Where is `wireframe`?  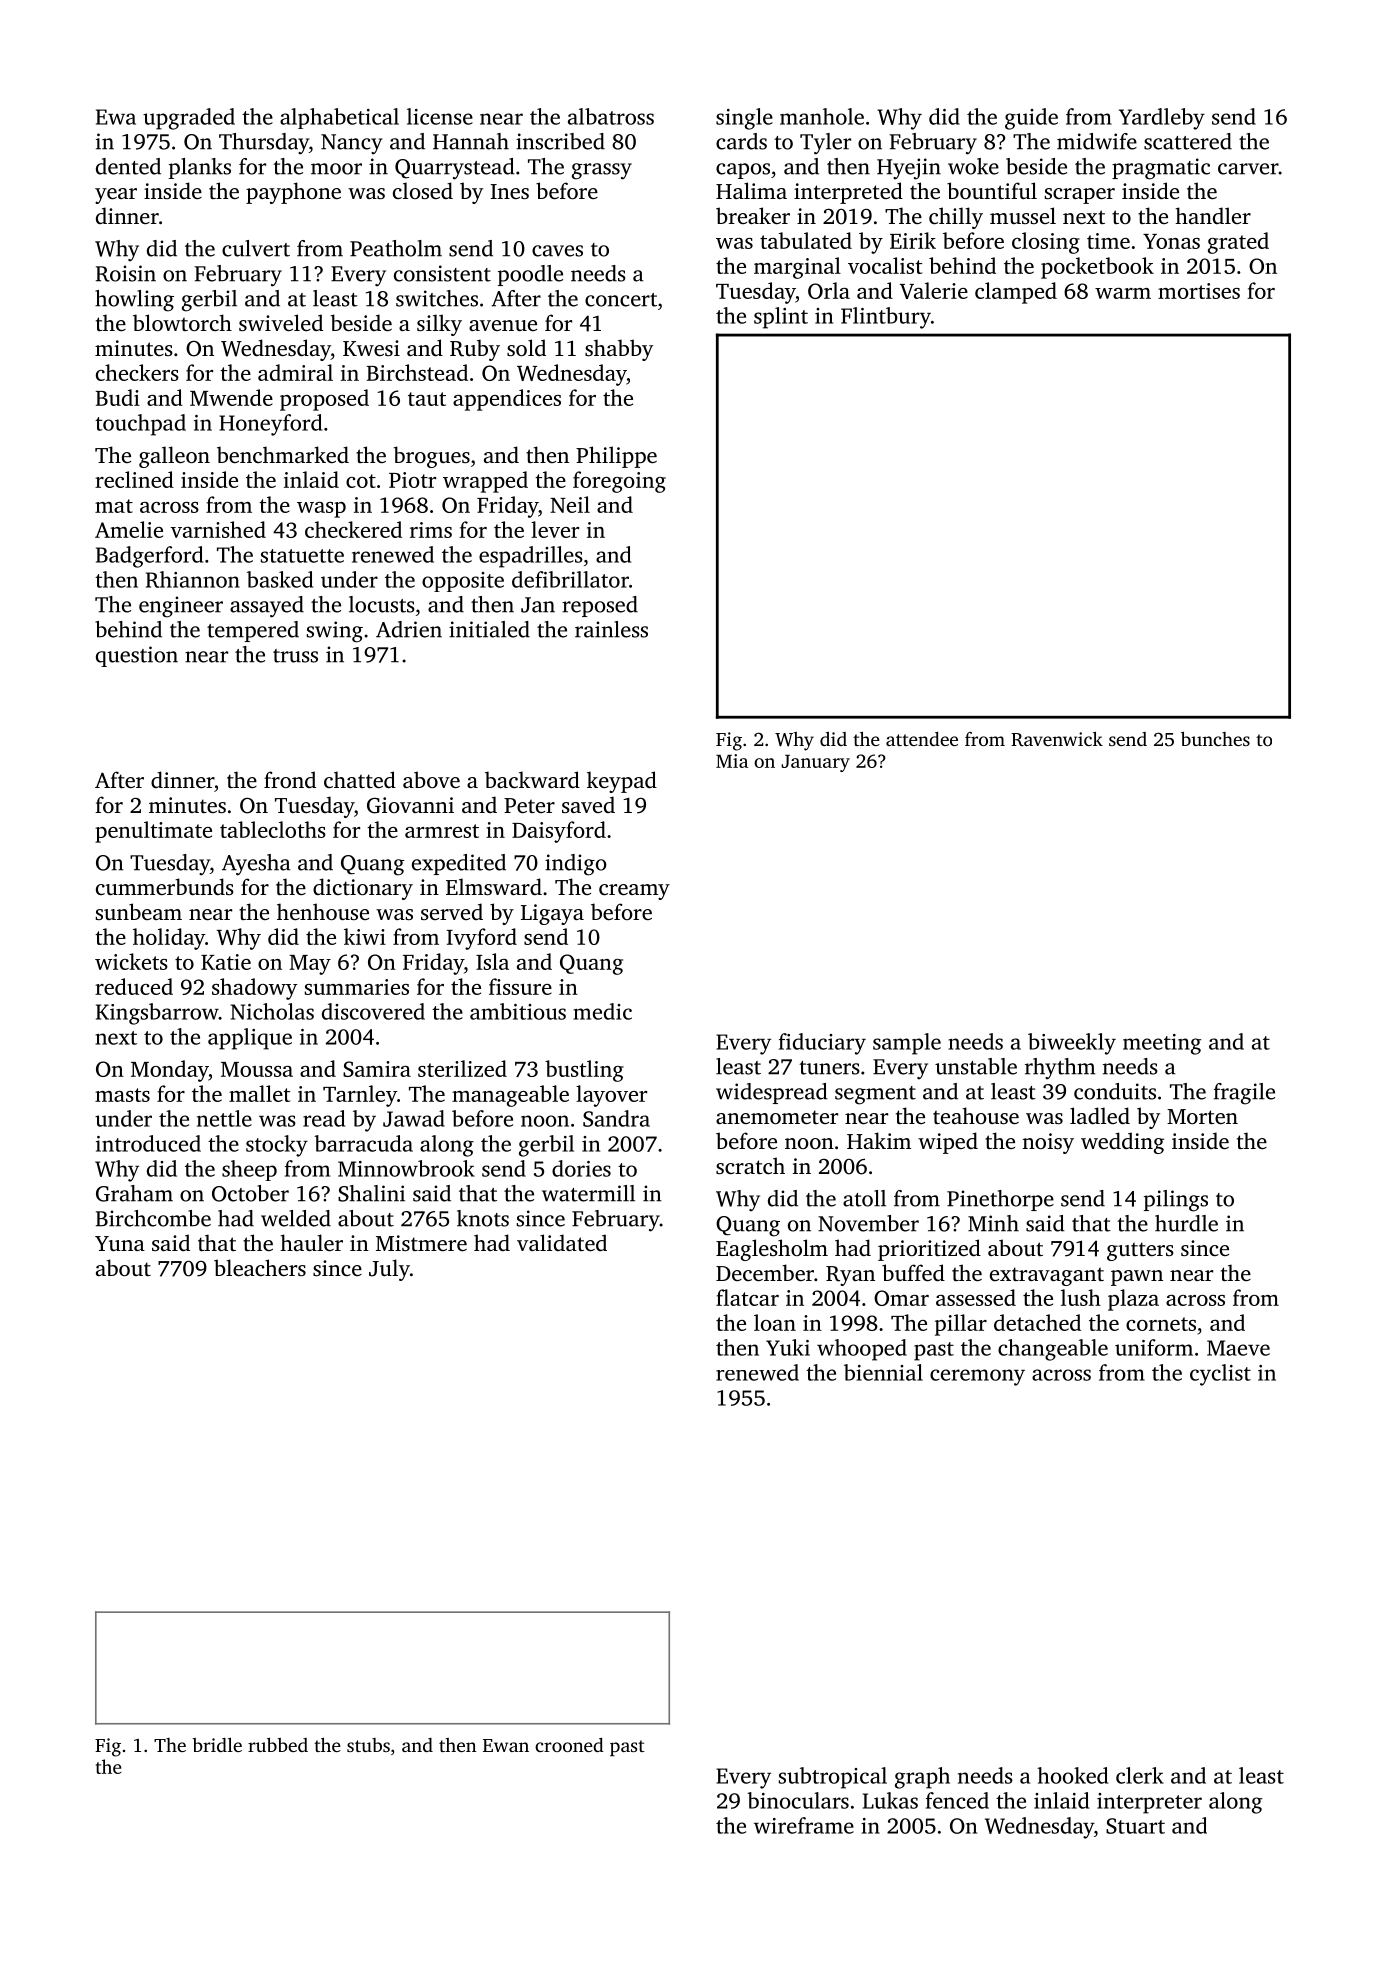
wireframe is located at coordinates (804, 1825).
